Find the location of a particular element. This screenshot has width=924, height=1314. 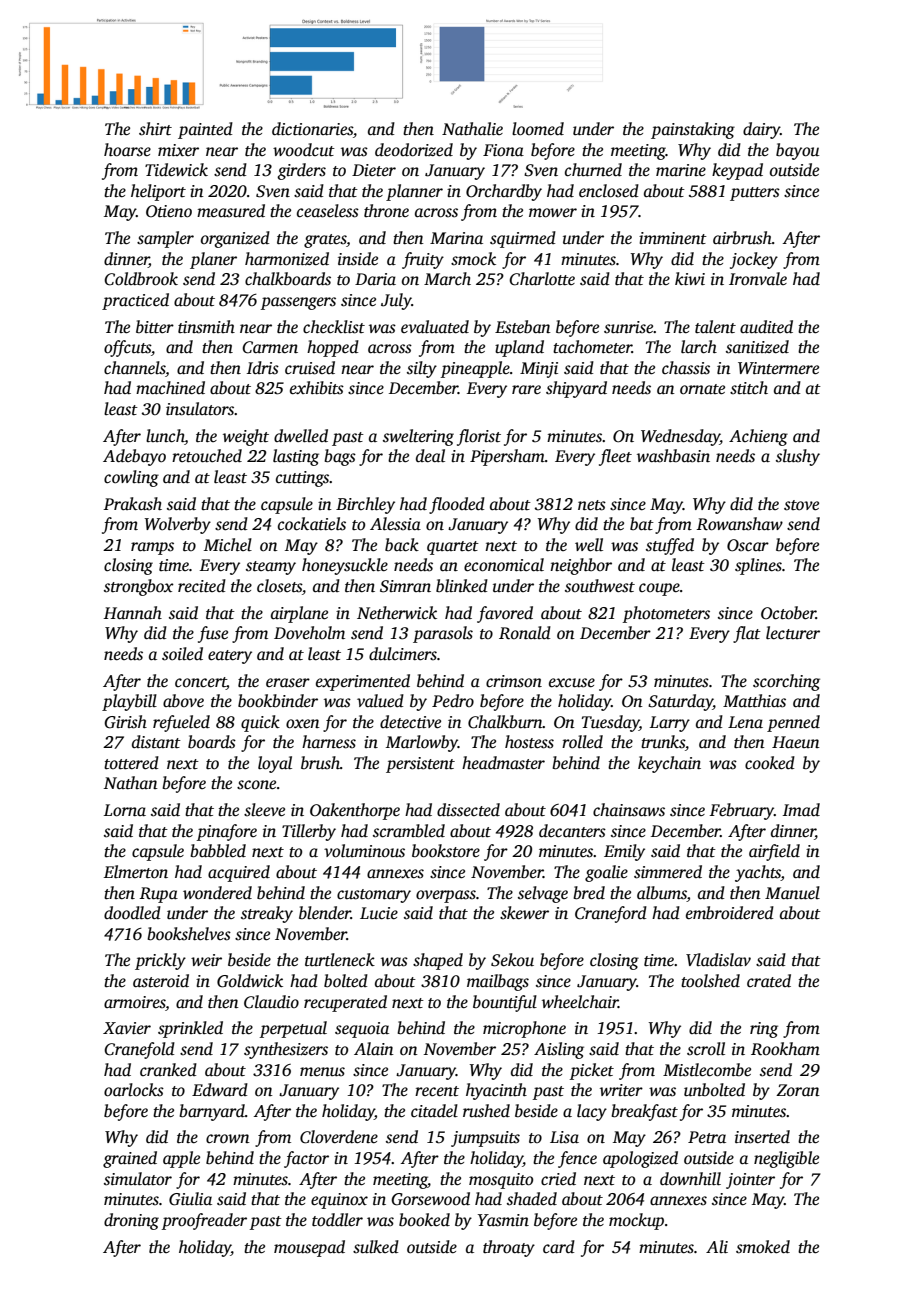

mower is located at coordinates (553, 213).
